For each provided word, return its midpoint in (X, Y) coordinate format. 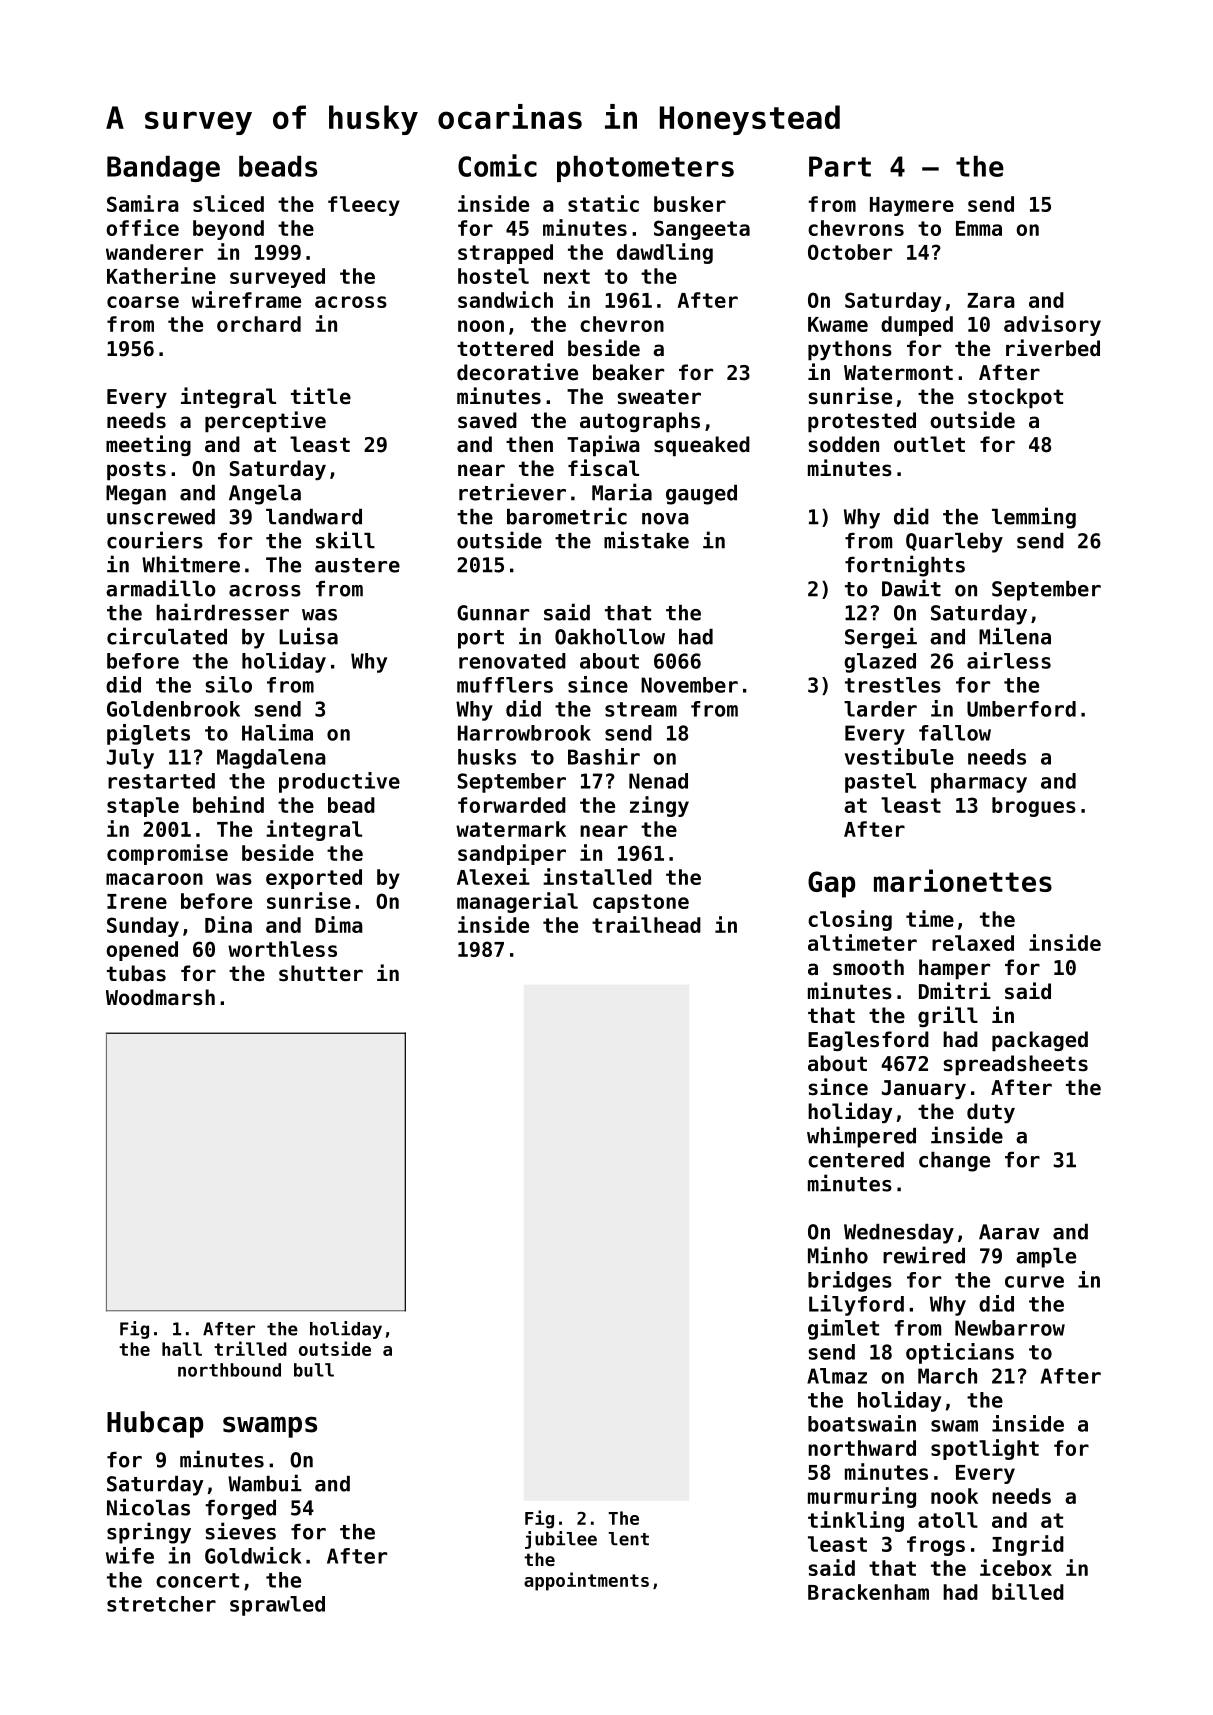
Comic (497, 165)
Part (840, 166)
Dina (228, 924)
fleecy (364, 206)
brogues (1034, 807)
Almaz (837, 1376)
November (689, 685)
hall (182, 1349)
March (947, 1376)
